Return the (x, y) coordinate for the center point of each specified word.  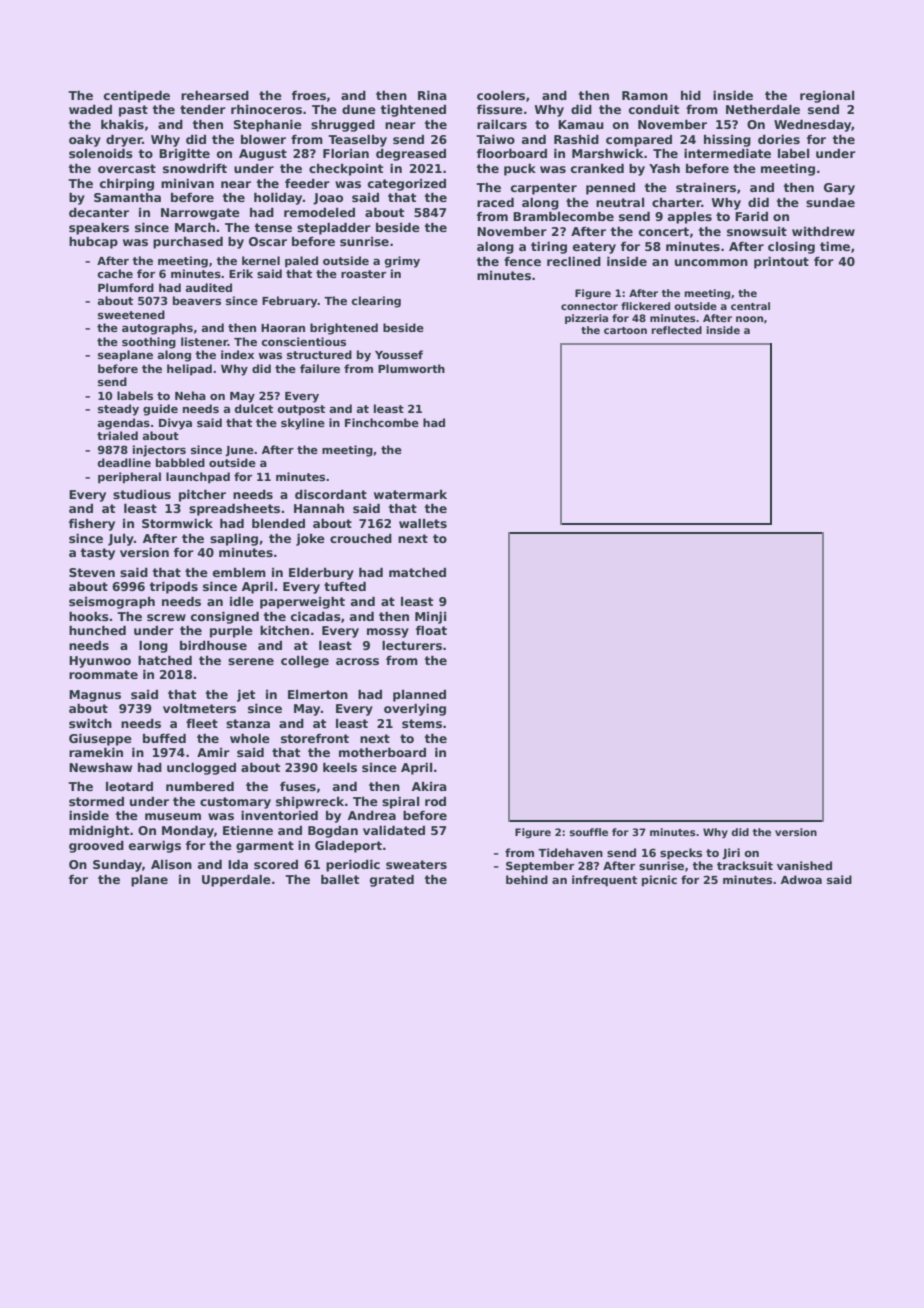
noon (749, 319)
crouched (361, 538)
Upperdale (236, 880)
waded (90, 109)
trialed (117, 435)
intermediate (727, 153)
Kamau (581, 124)
